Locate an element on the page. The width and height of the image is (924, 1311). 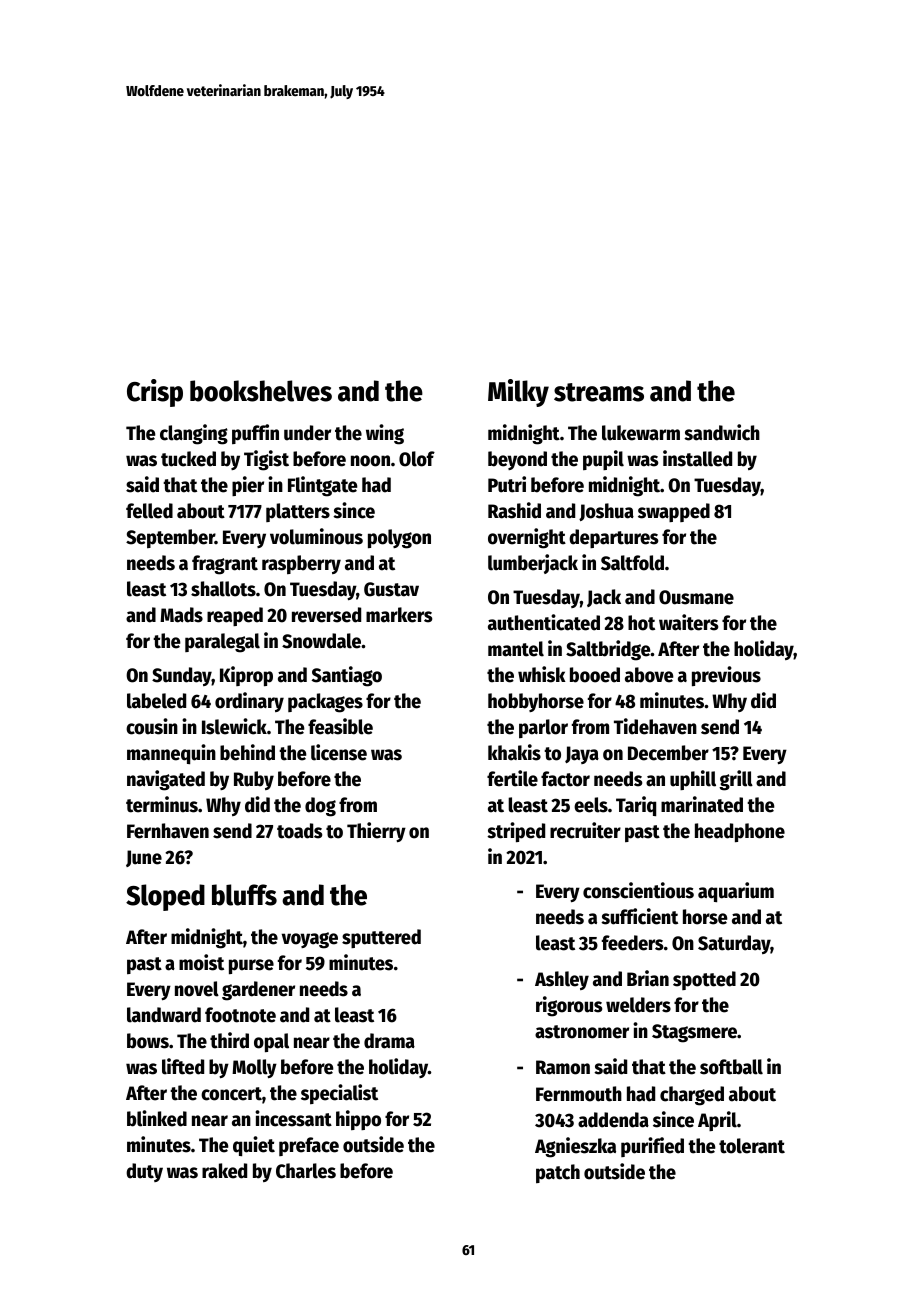
authenticated is located at coordinates (544, 622).
